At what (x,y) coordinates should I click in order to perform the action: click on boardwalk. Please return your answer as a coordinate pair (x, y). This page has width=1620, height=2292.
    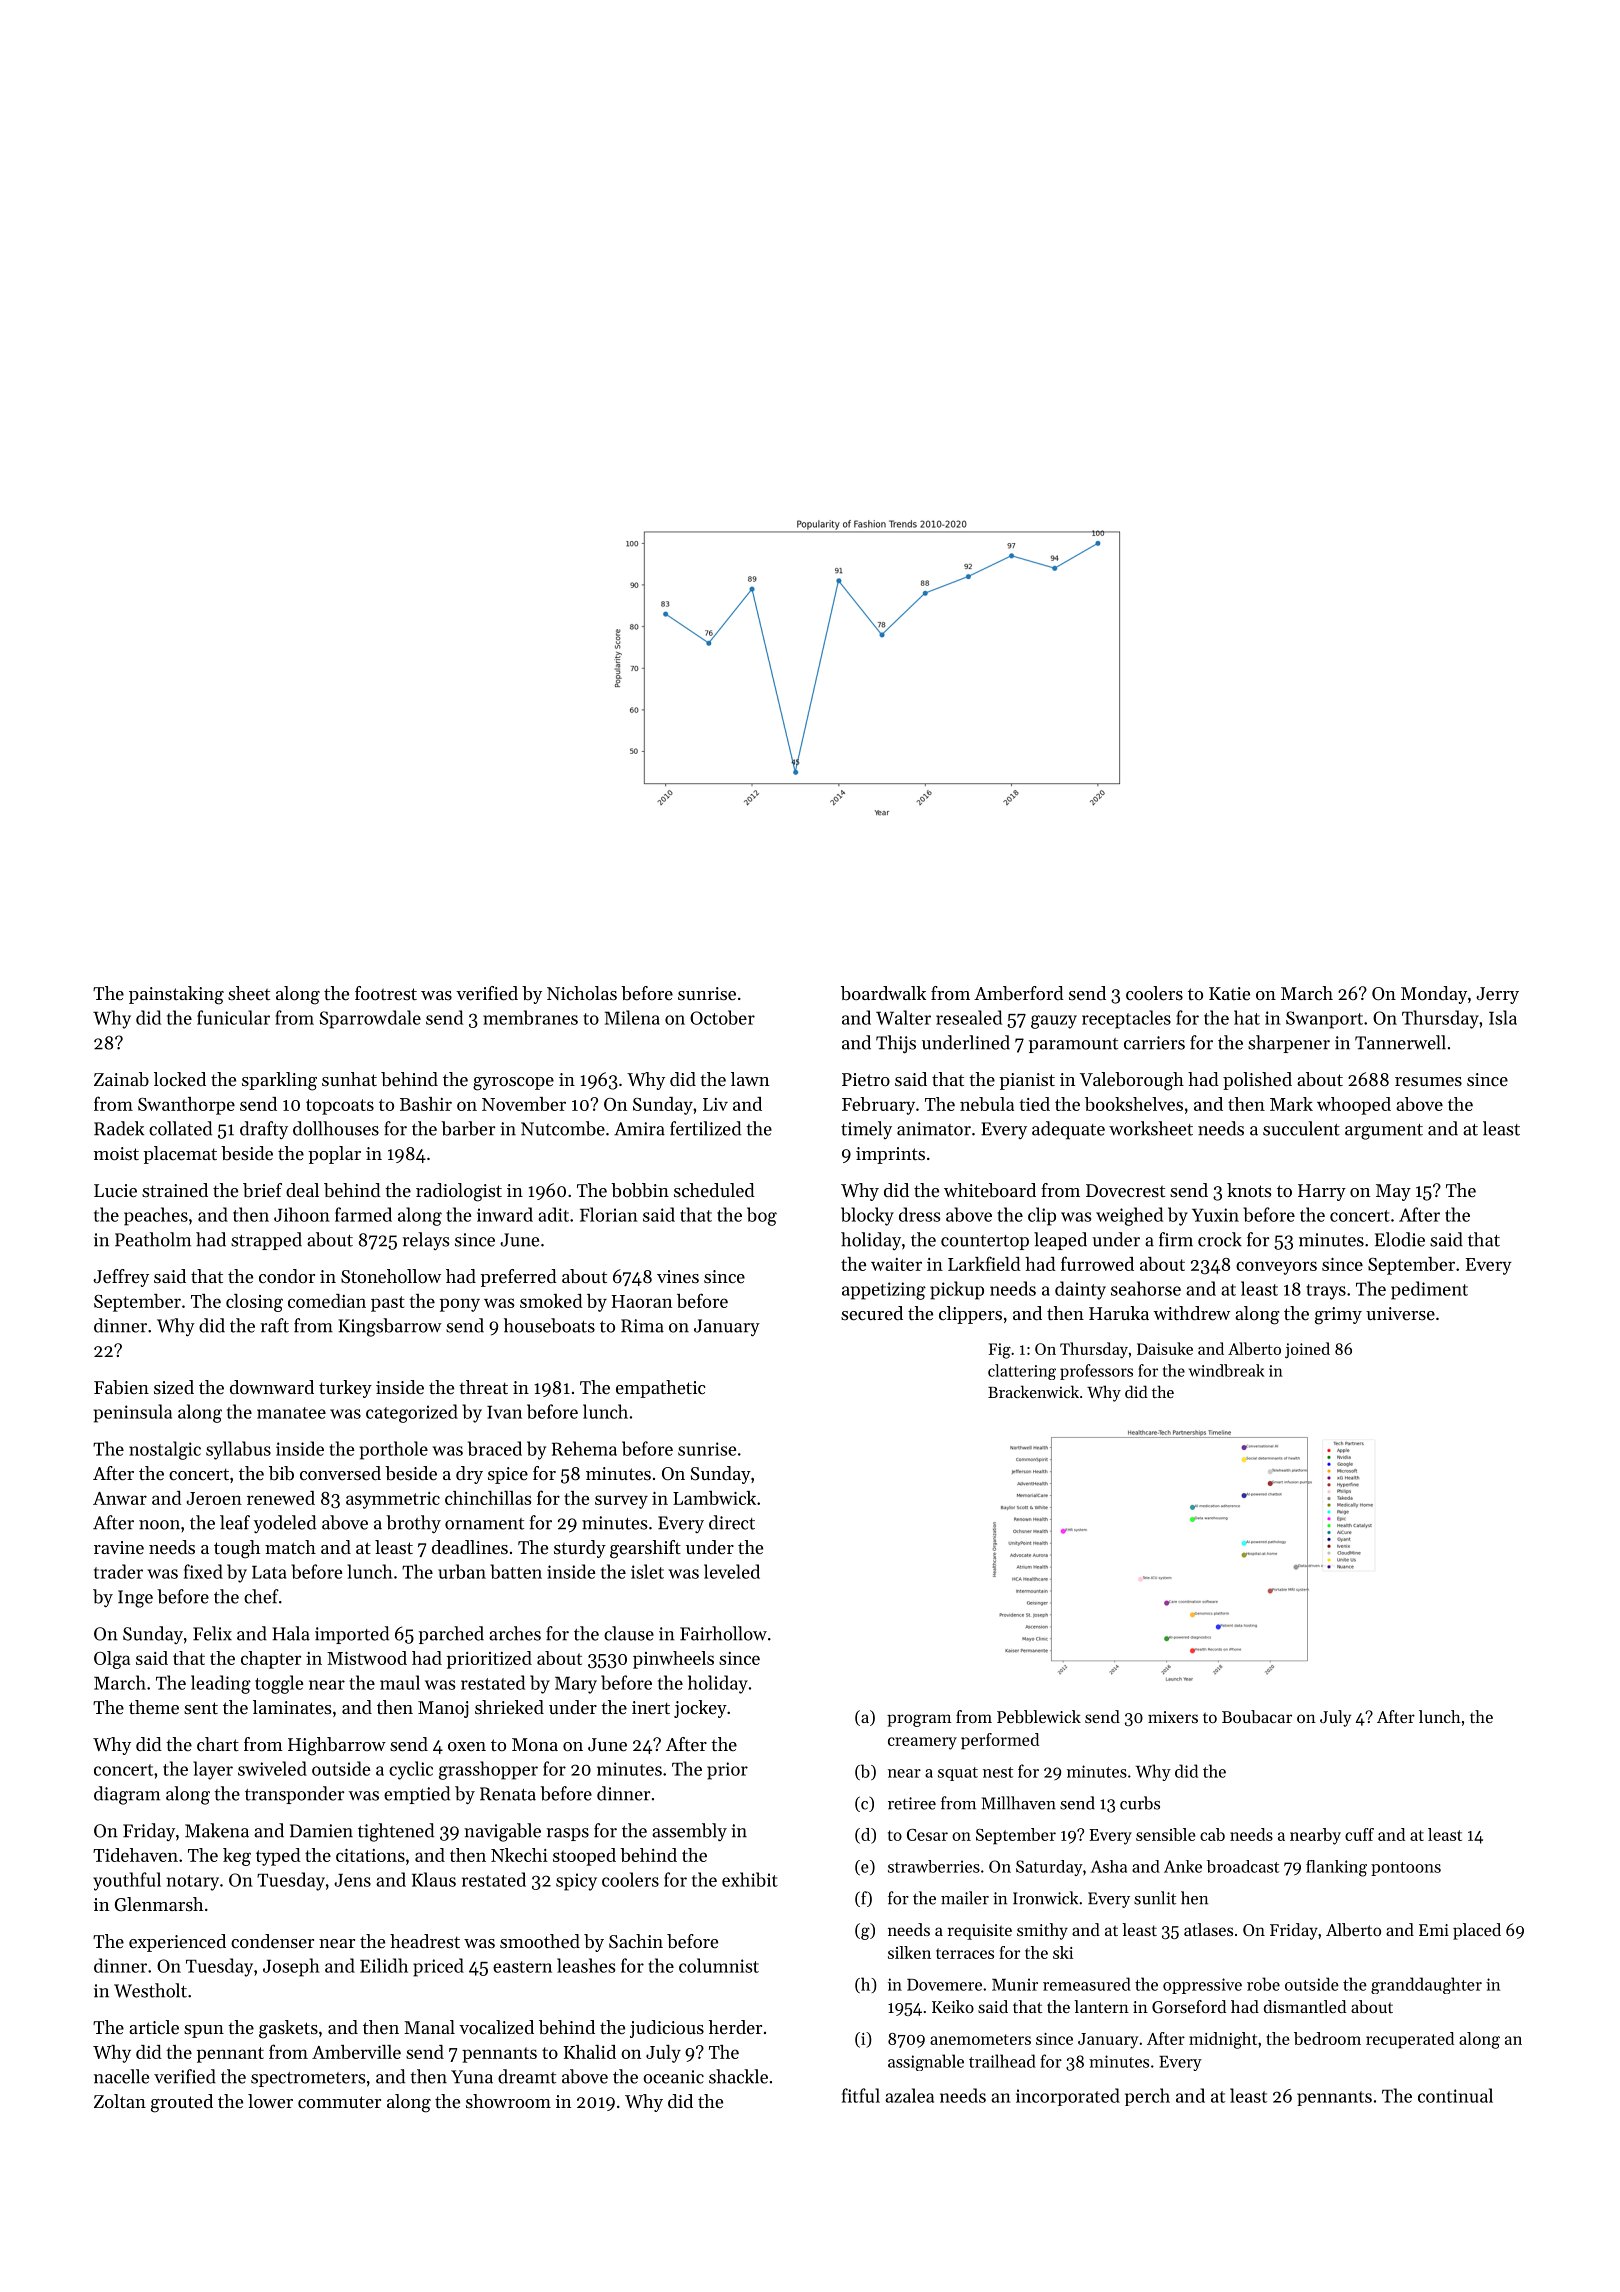
    Looking at the image, I should click on (883, 993).
